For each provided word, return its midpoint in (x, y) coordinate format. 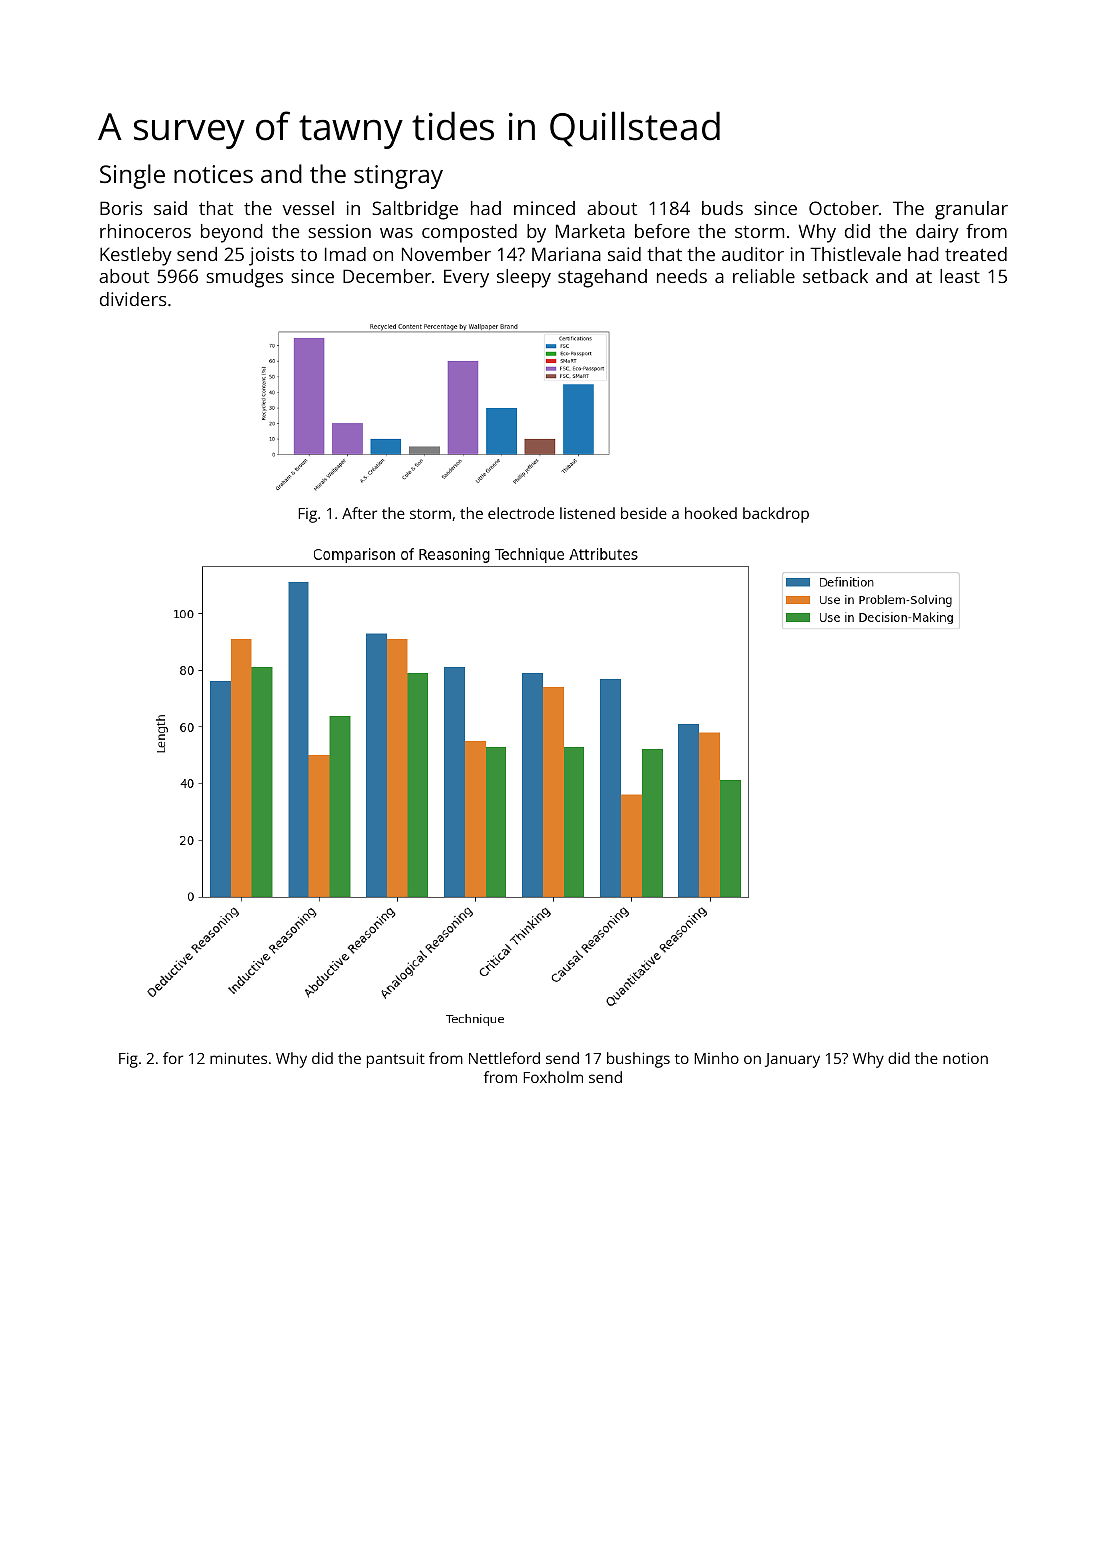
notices (213, 174)
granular (971, 210)
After (359, 513)
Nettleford (504, 1058)
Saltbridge (415, 210)
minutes (238, 1058)
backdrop (776, 515)
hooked (711, 513)
